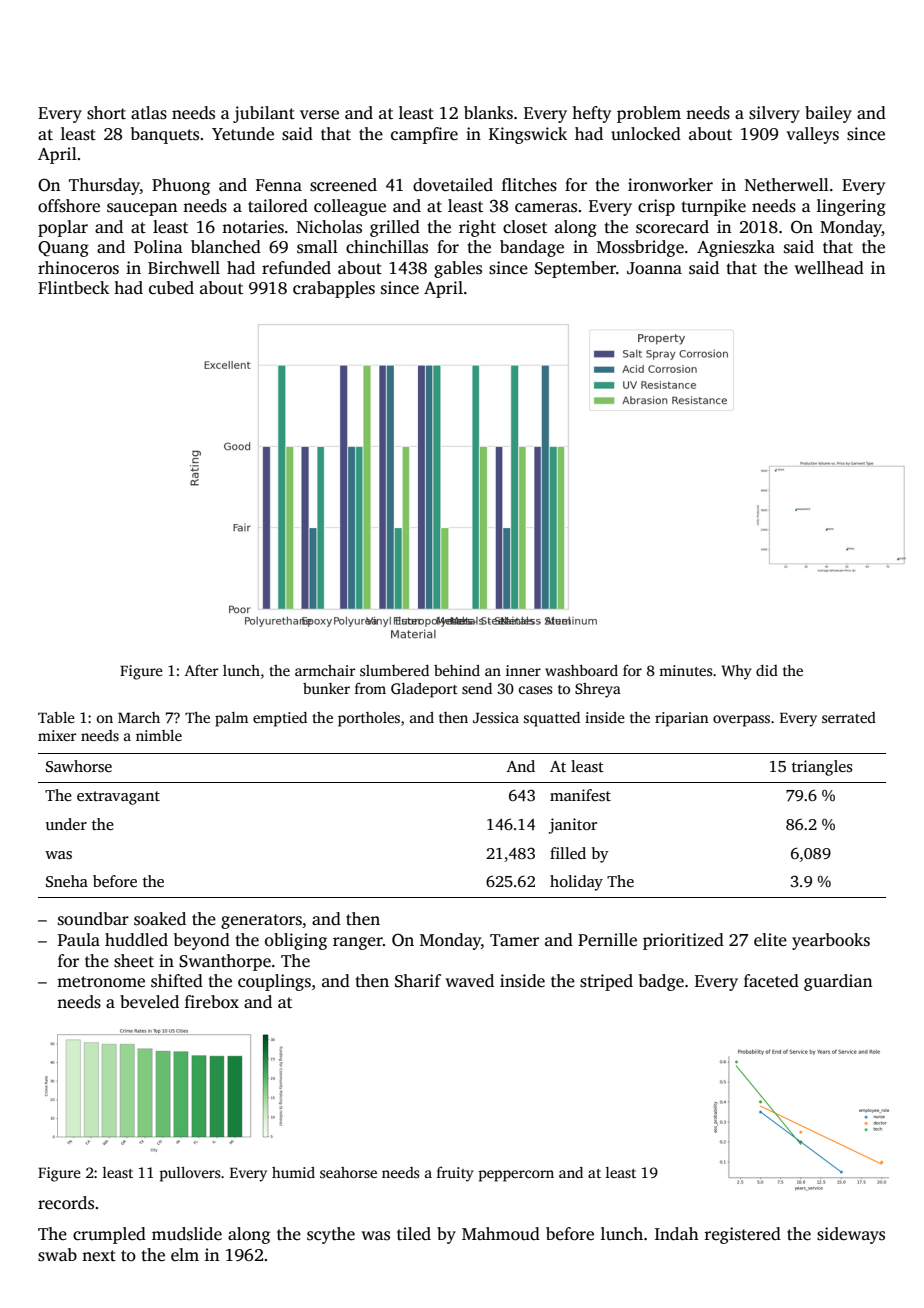  Describe the element at coordinates (501, 1234) in the screenshot. I see `Mahmoud` at that location.
